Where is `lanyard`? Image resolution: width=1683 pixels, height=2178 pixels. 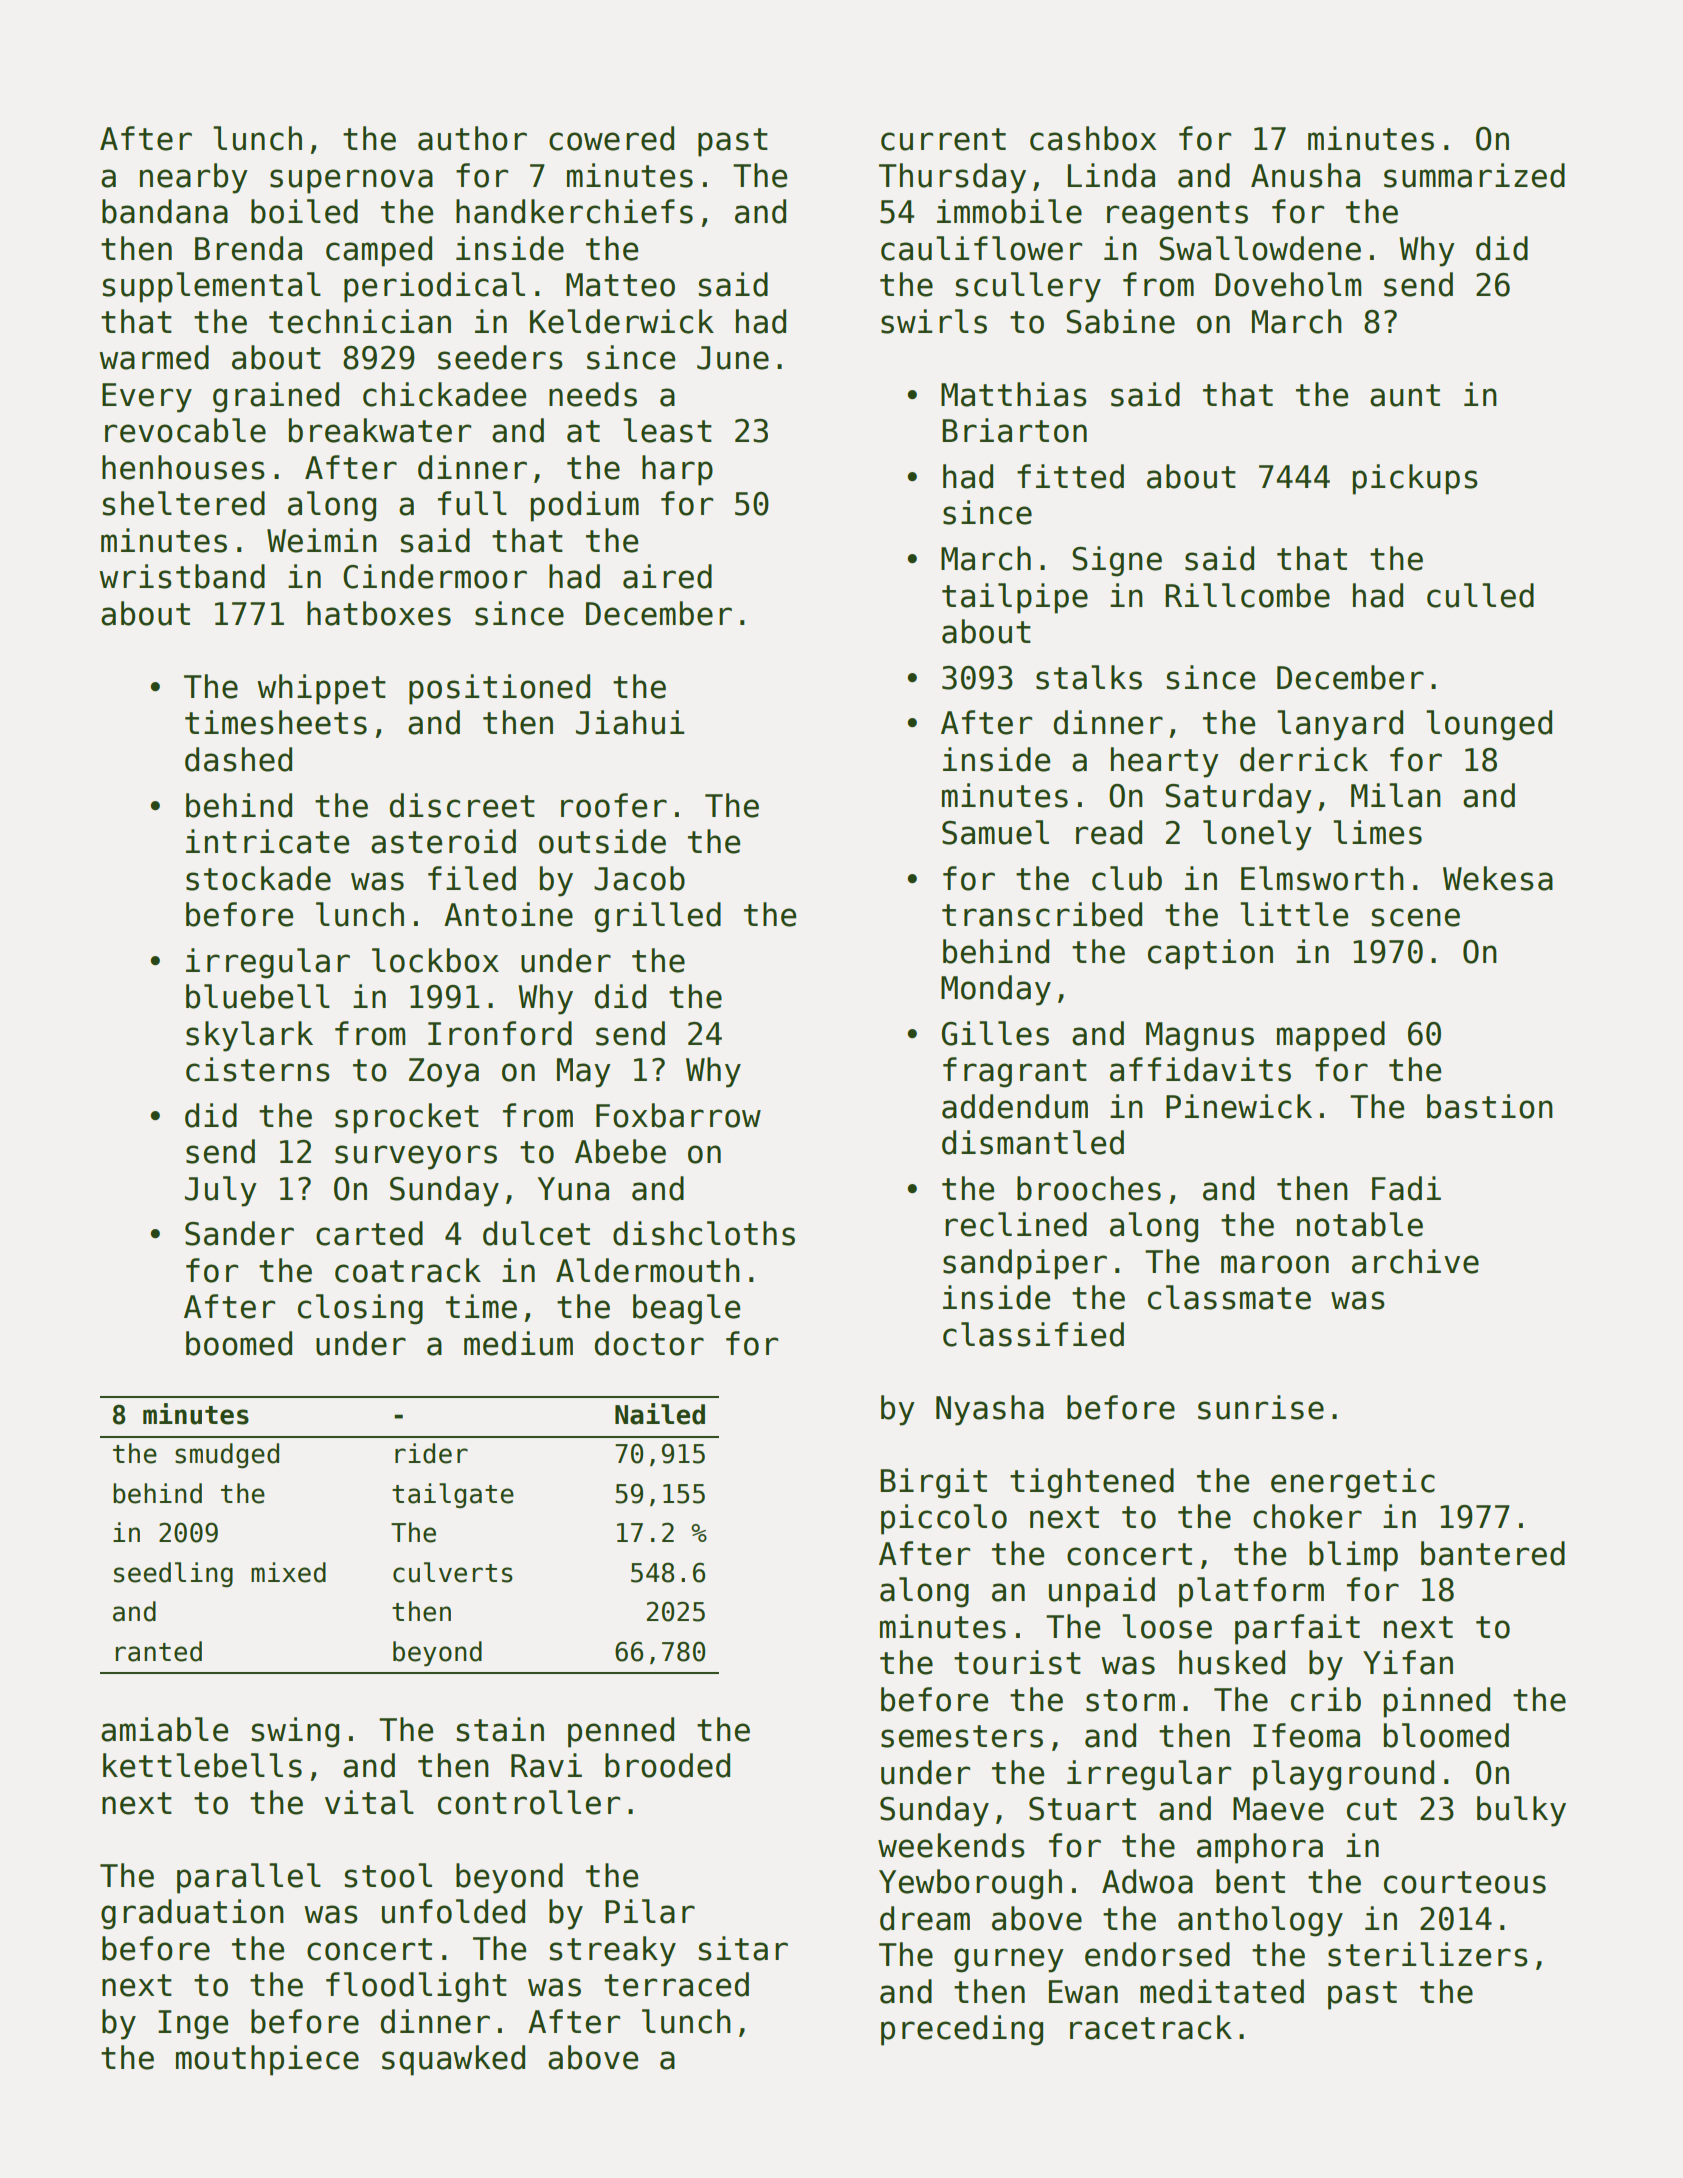 lanyard is located at coordinates (1340, 725).
